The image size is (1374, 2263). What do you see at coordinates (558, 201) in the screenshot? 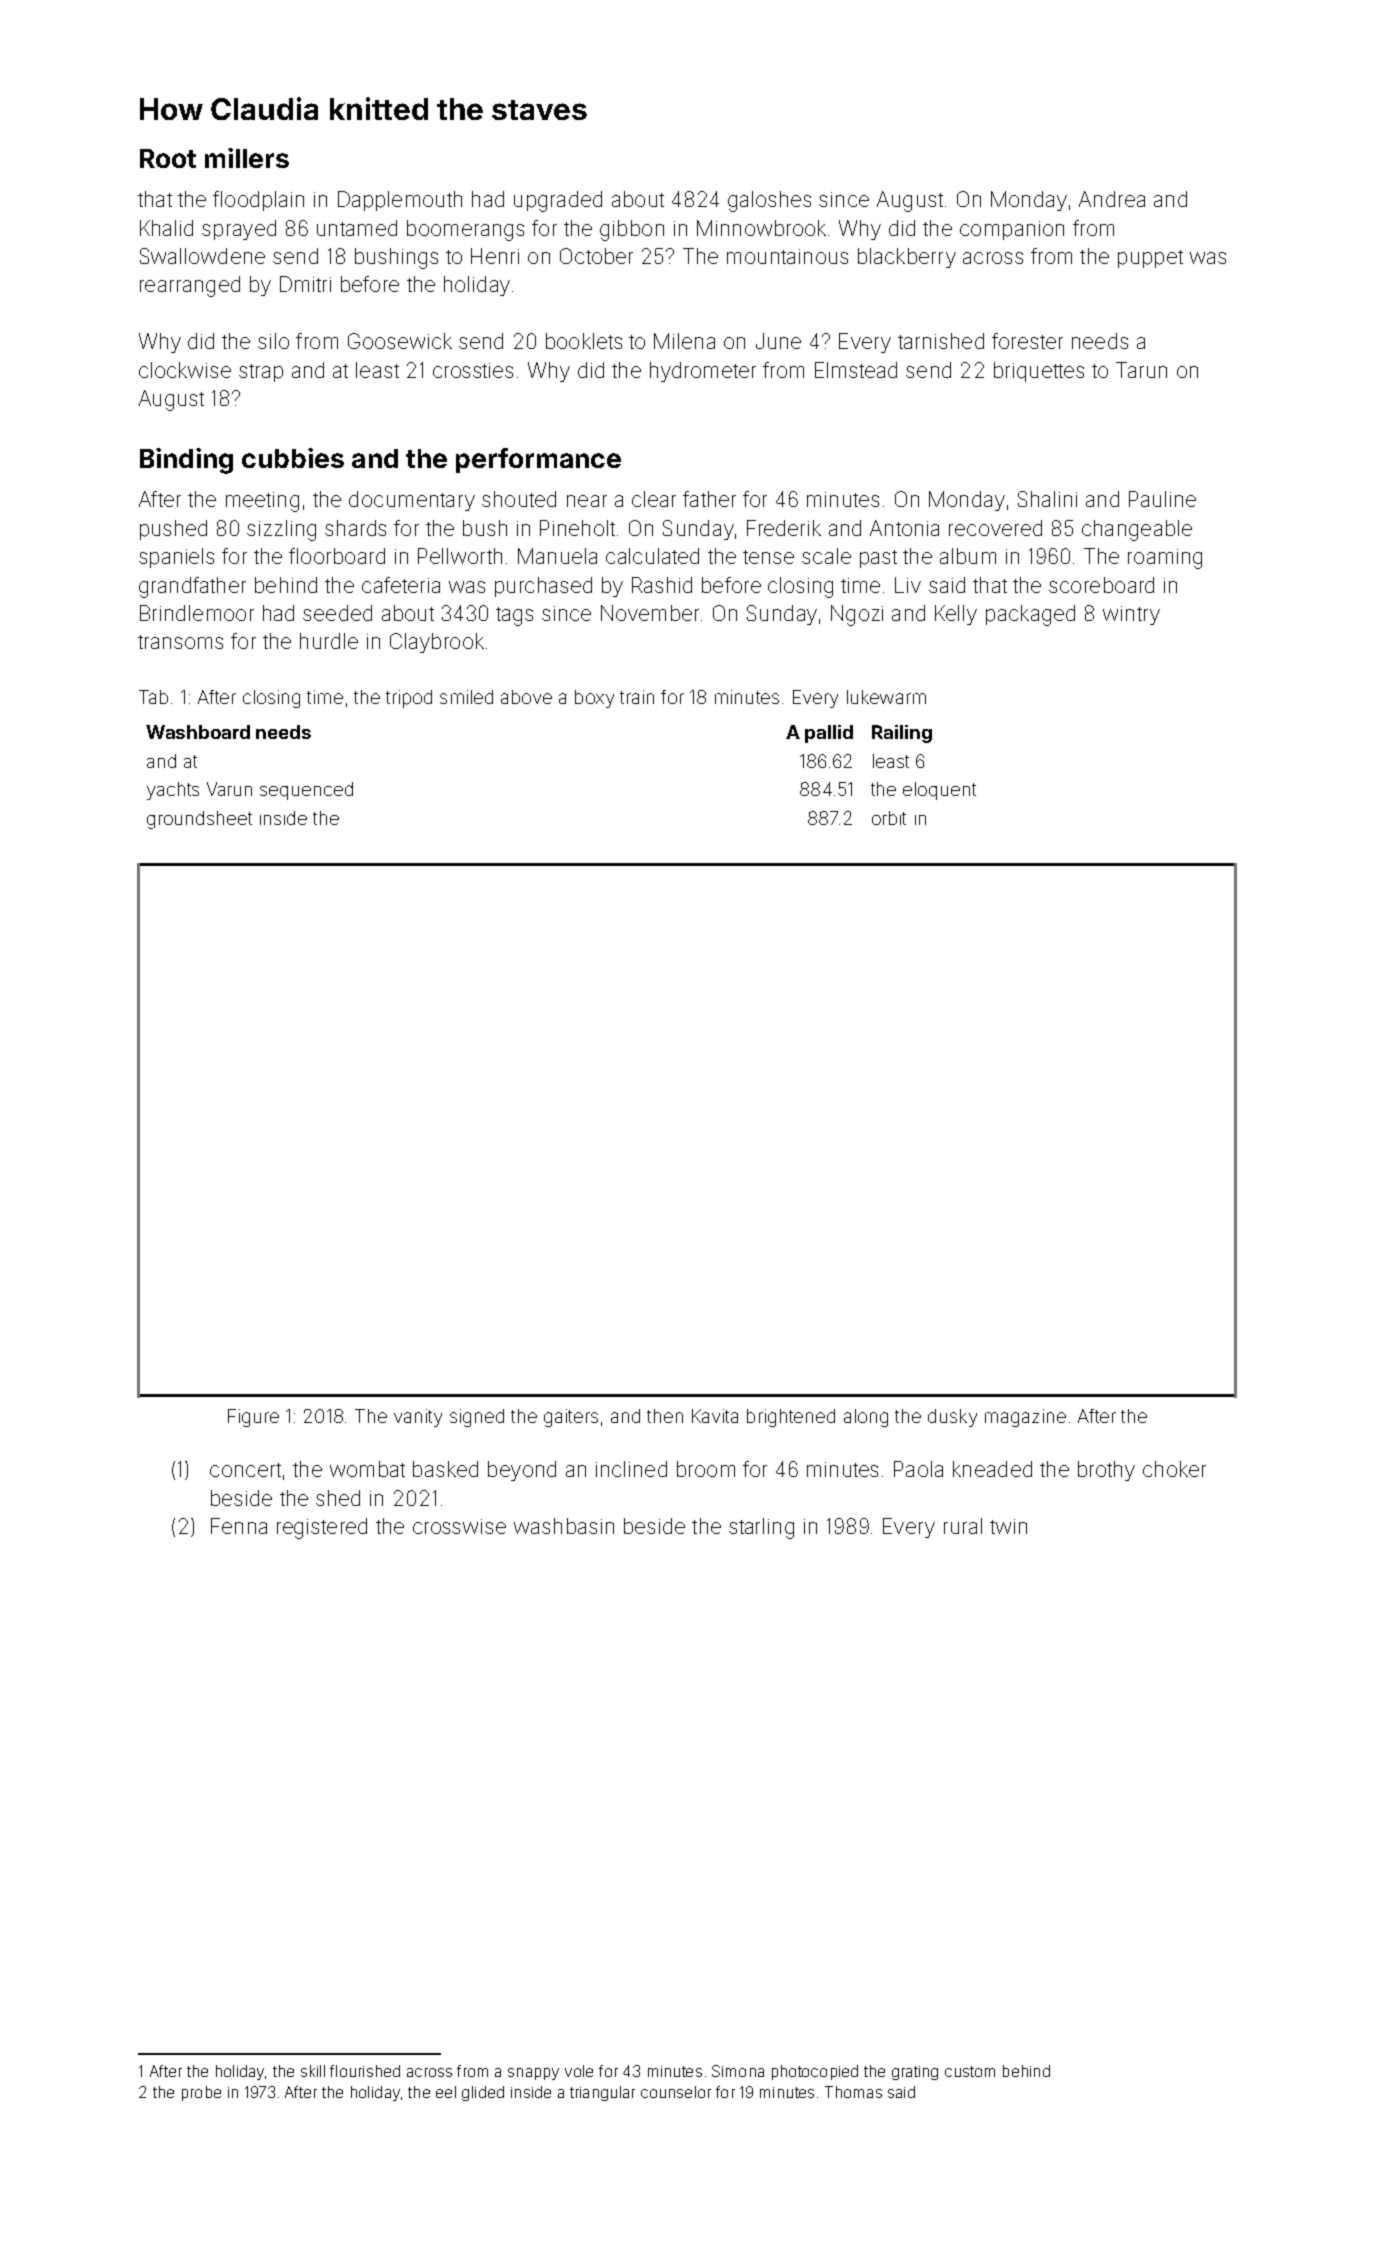
I see `upgraded` at bounding box center [558, 201].
